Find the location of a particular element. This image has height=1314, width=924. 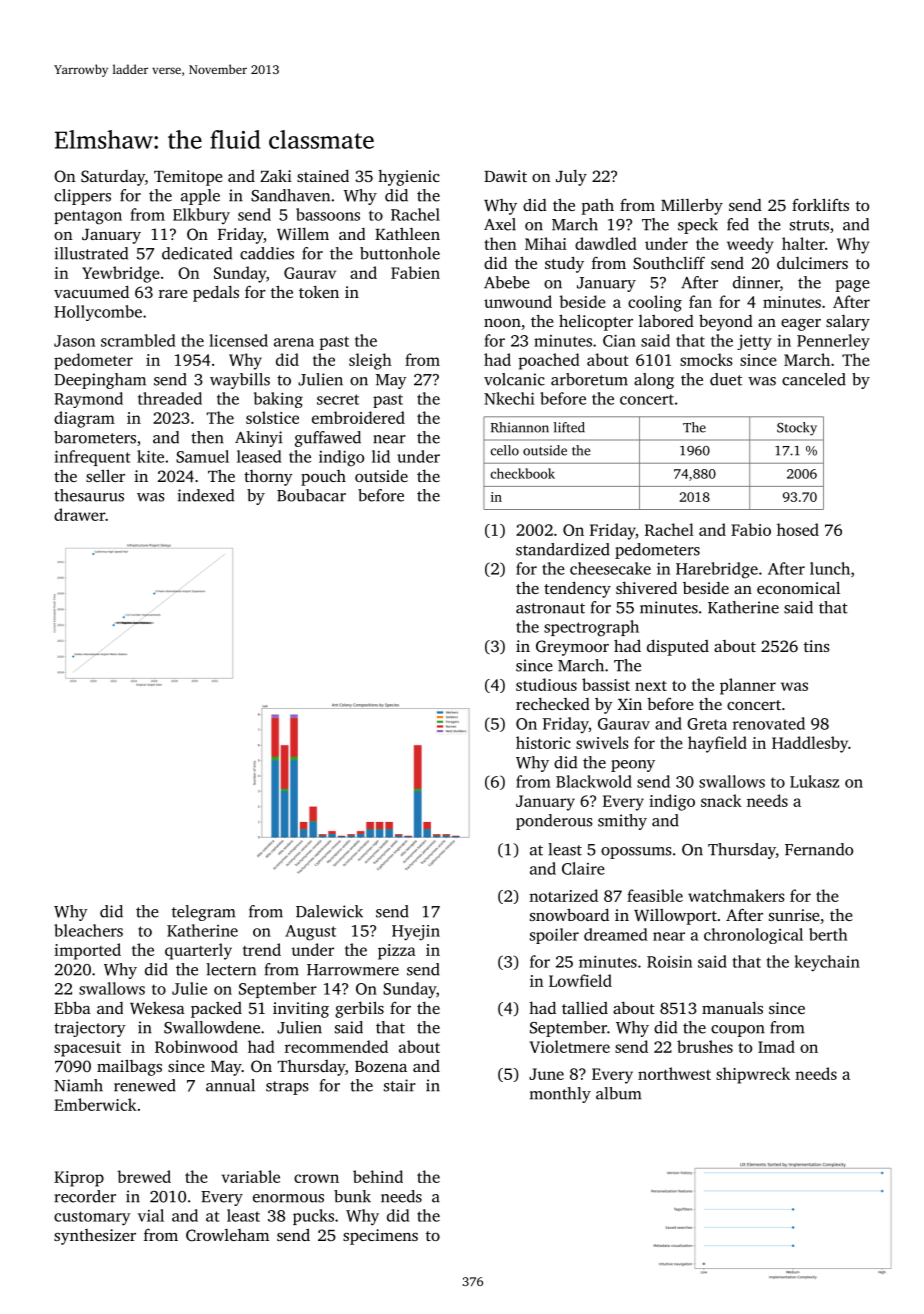

telegram is located at coordinates (203, 913).
